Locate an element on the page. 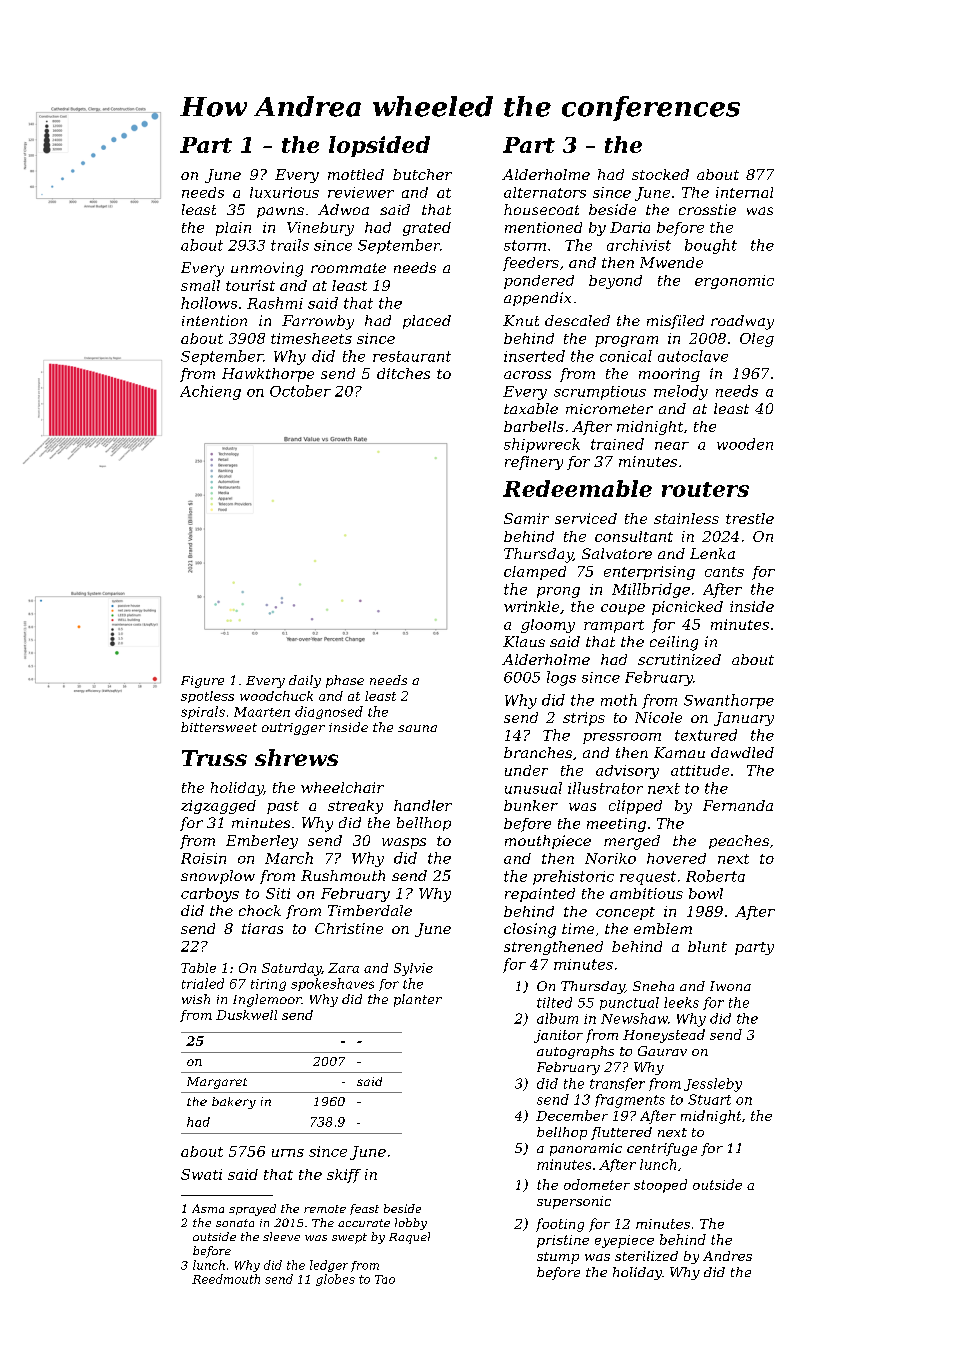 The width and height of the page is (955, 1355). cants is located at coordinates (724, 572).
